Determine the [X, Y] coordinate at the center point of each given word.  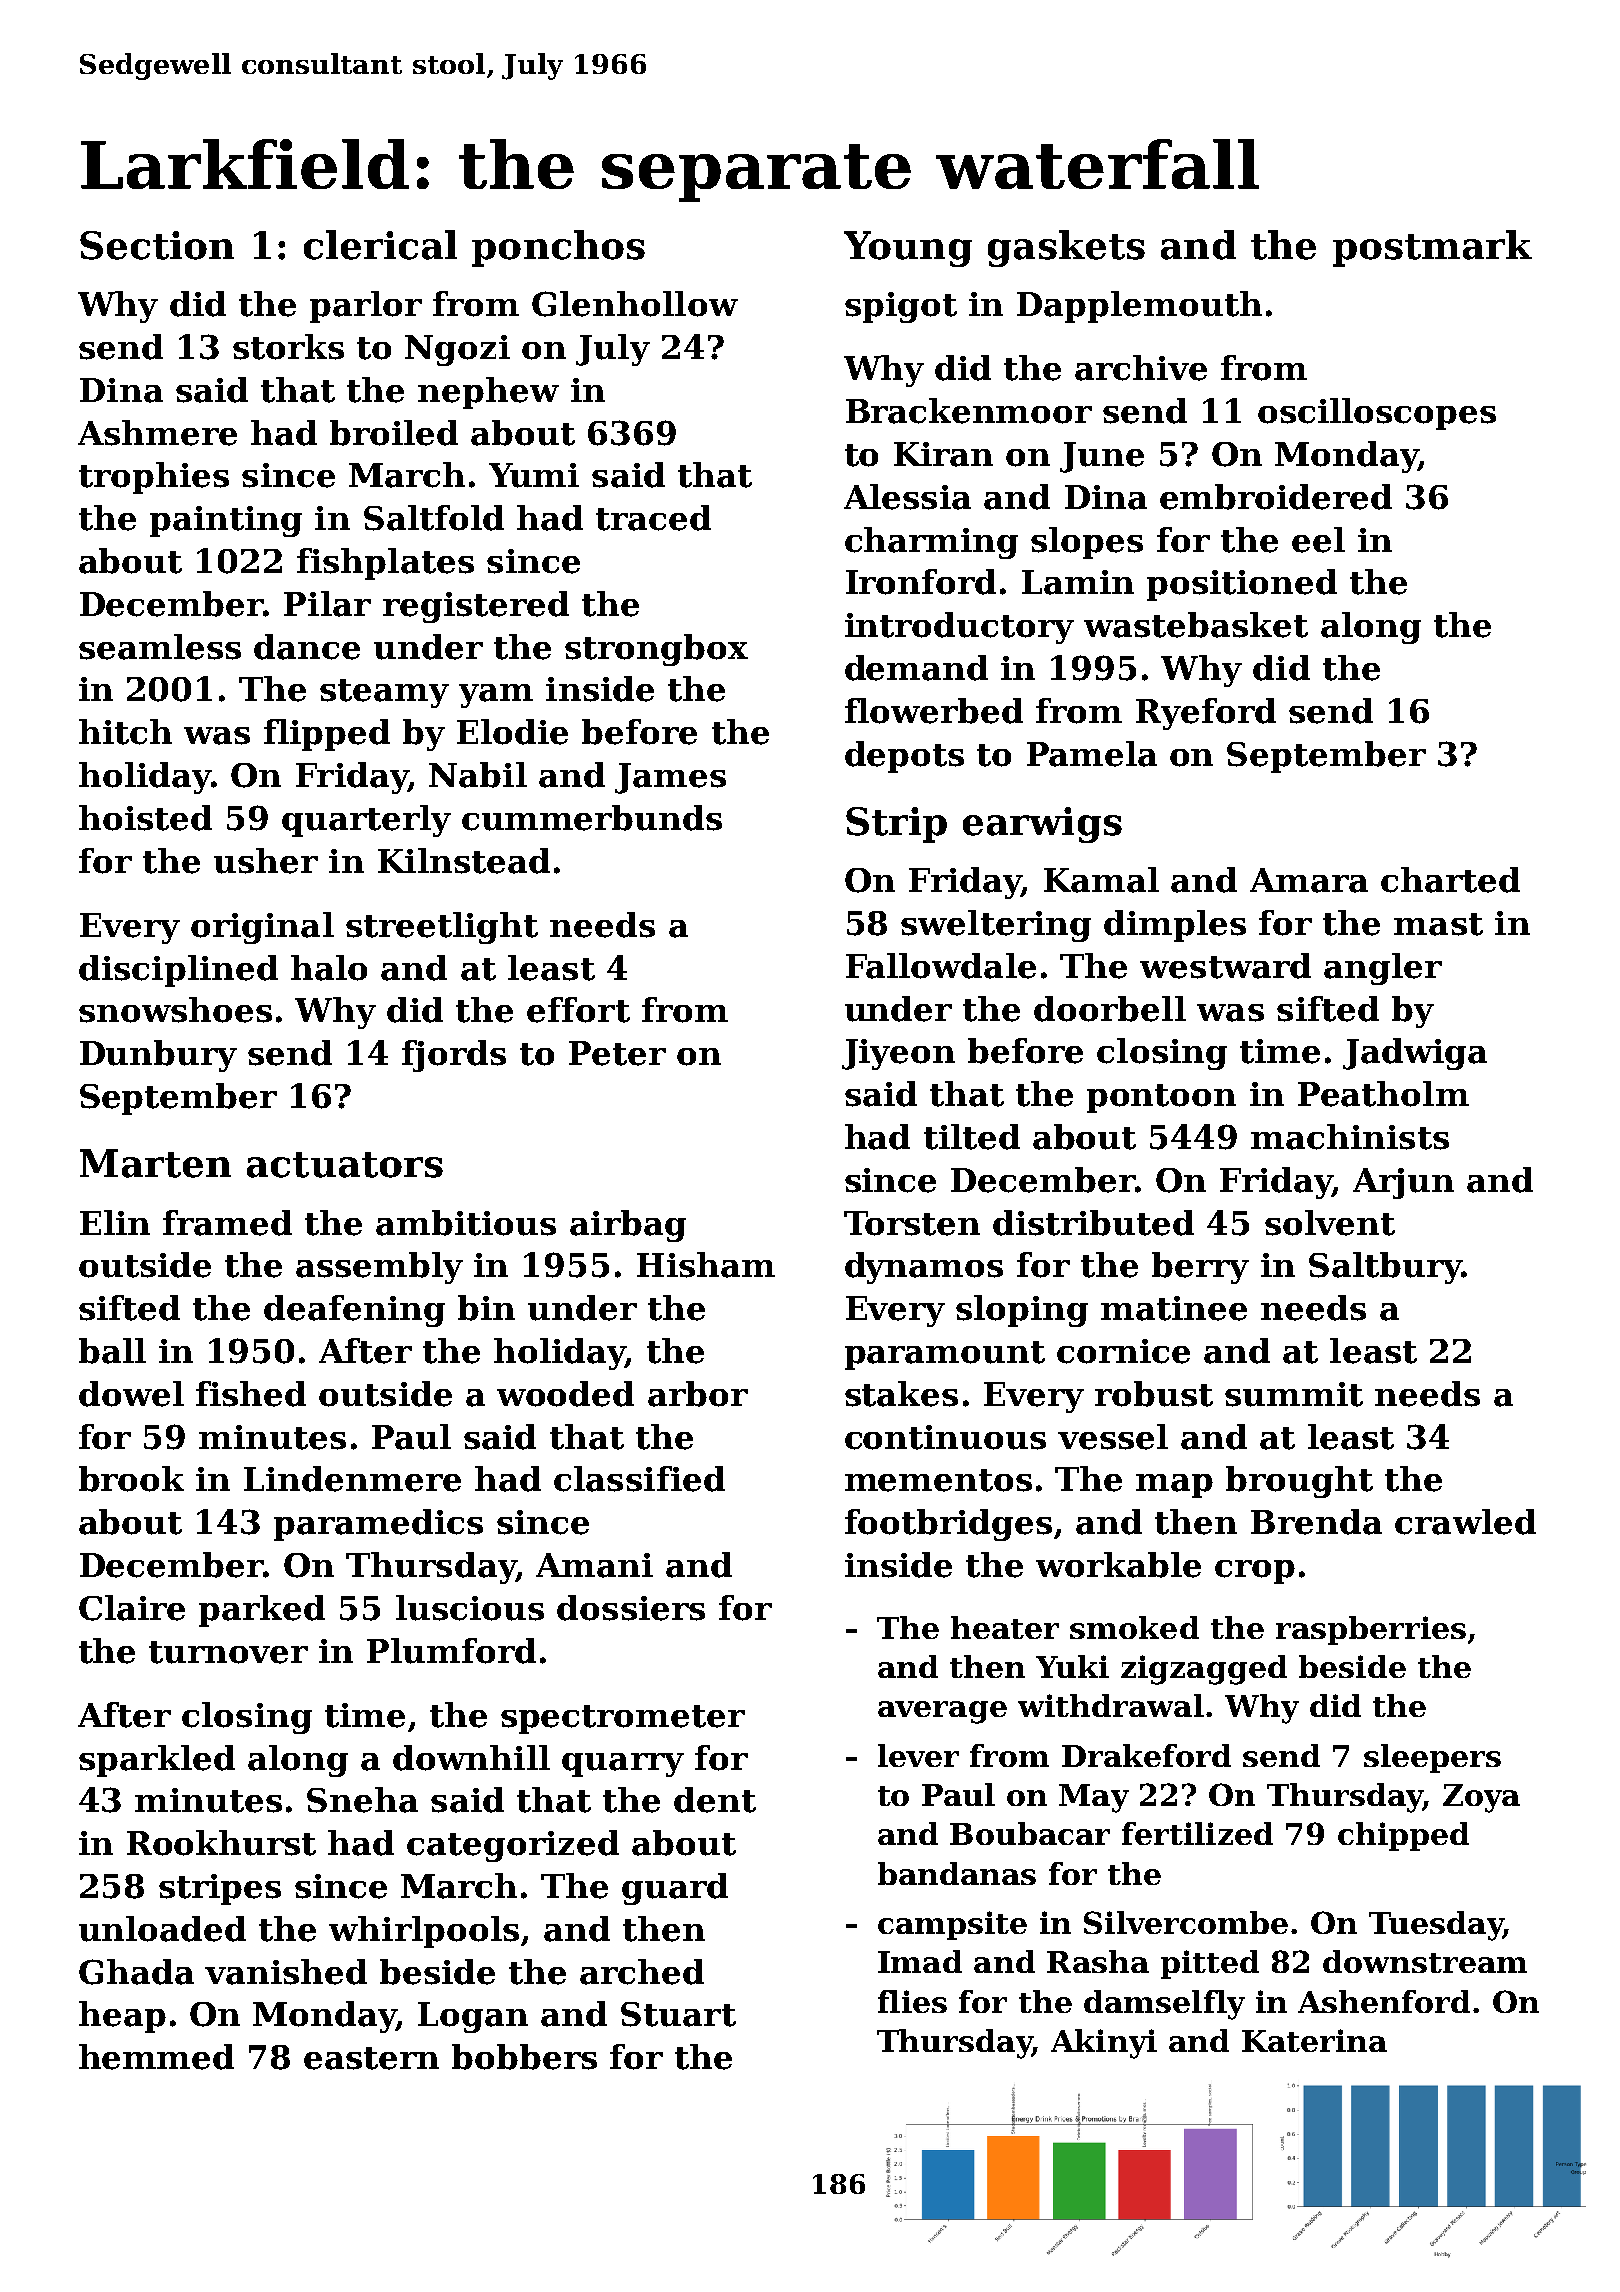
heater [1005, 1627]
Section [157, 245]
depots [904, 757]
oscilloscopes [1377, 414]
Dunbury [158, 1056]
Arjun [1403, 1183]
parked [262, 1611]
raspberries [1371, 1630]
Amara [1309, 880]
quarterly [366, 821]
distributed [1093, 1223]
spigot [901, 307]
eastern [371, 2058]
